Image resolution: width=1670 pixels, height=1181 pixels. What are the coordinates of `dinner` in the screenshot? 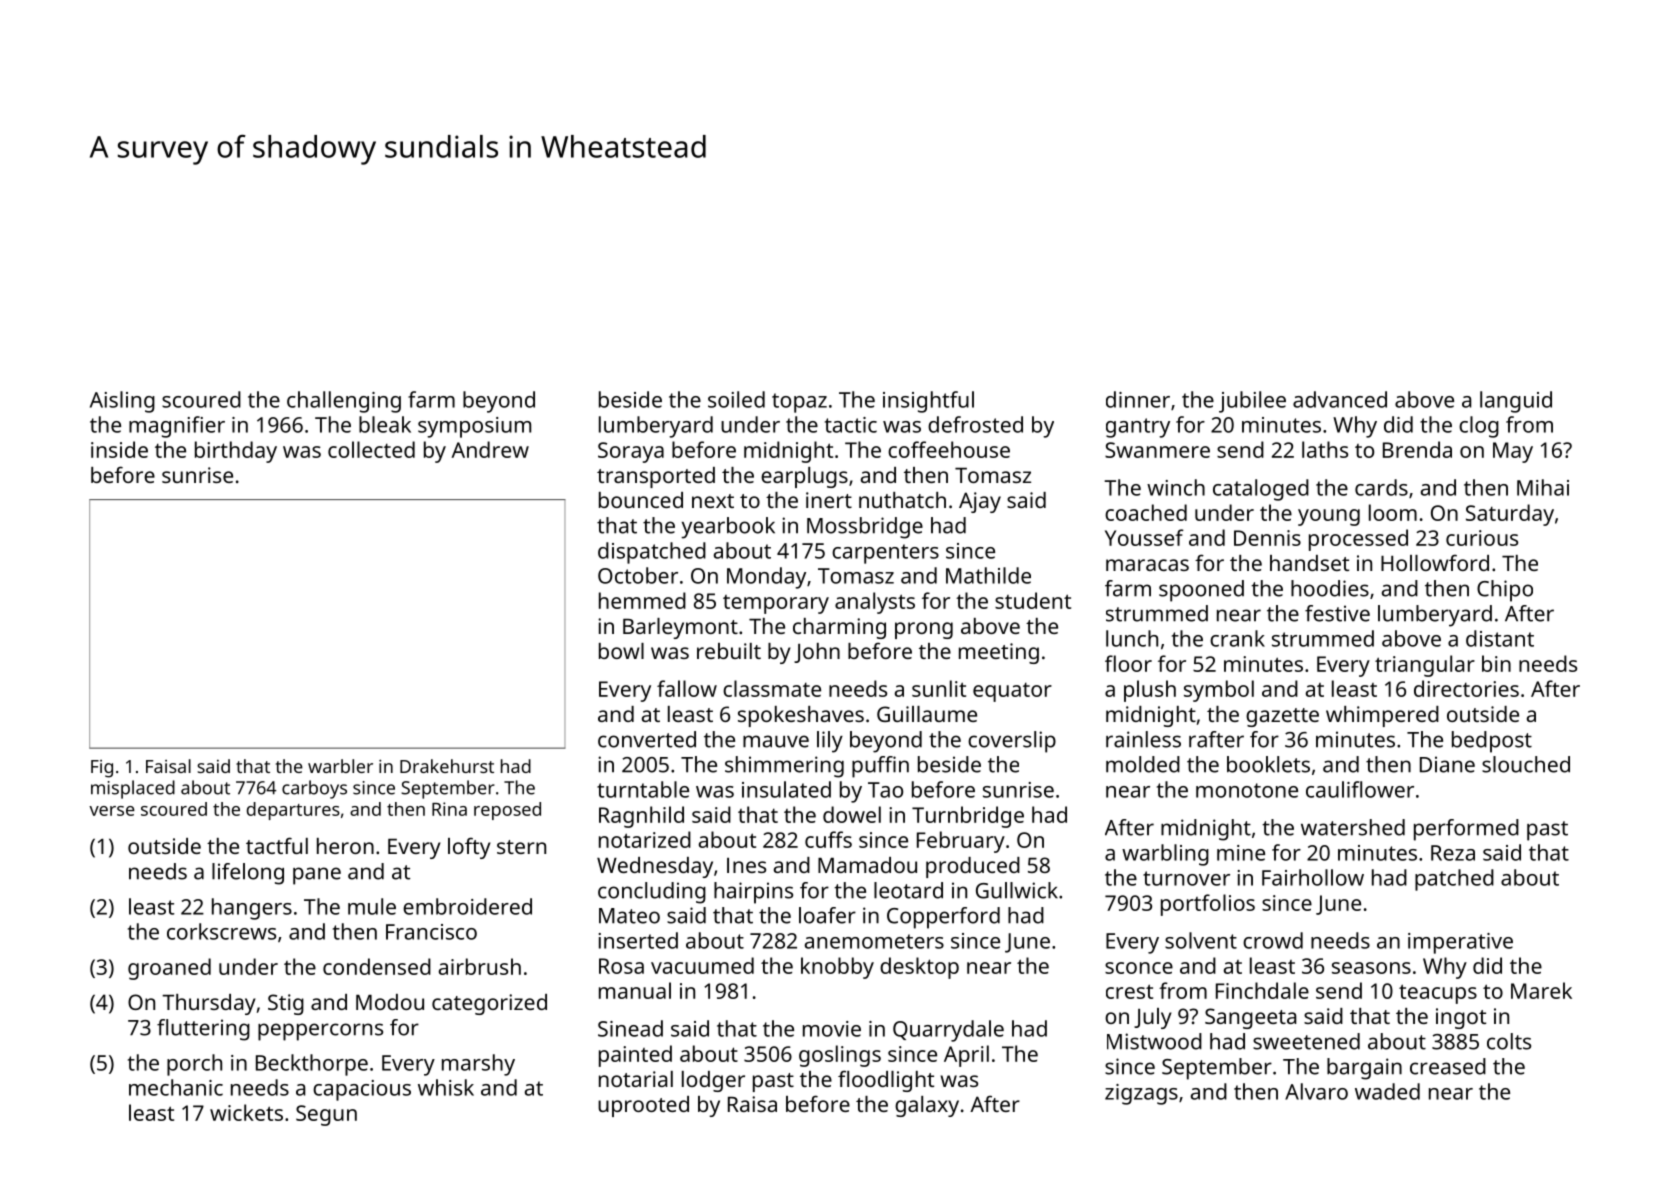 It's located at (1138, 399).
